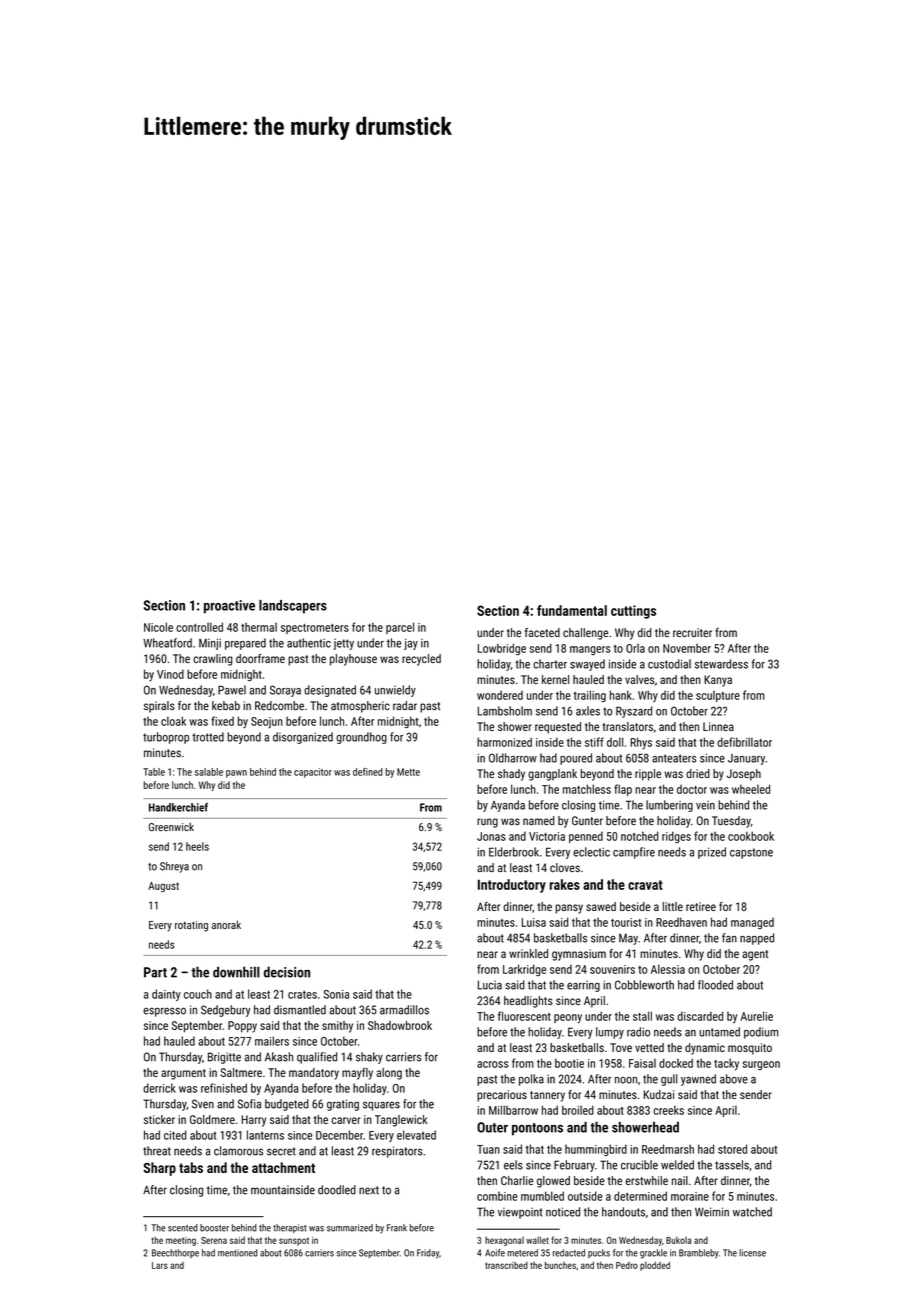 This document has height=1314, width=924. What do you see at coordinates (400, 628) in the document?
I see `parcel` at bounding box center [400, 628].
